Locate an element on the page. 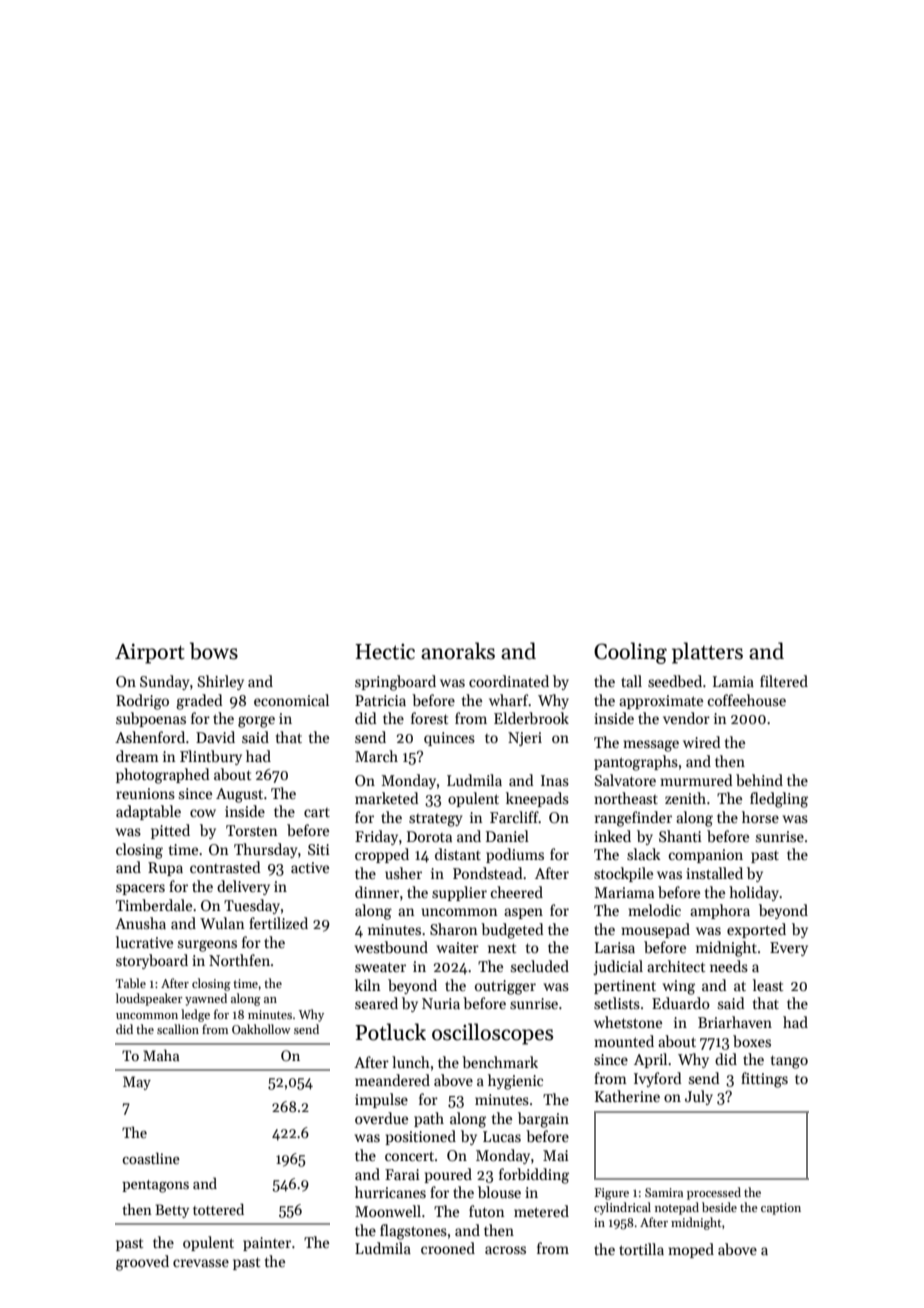 This document has width=924, height=1308. crooned is located at coordinates (448, 1248).
